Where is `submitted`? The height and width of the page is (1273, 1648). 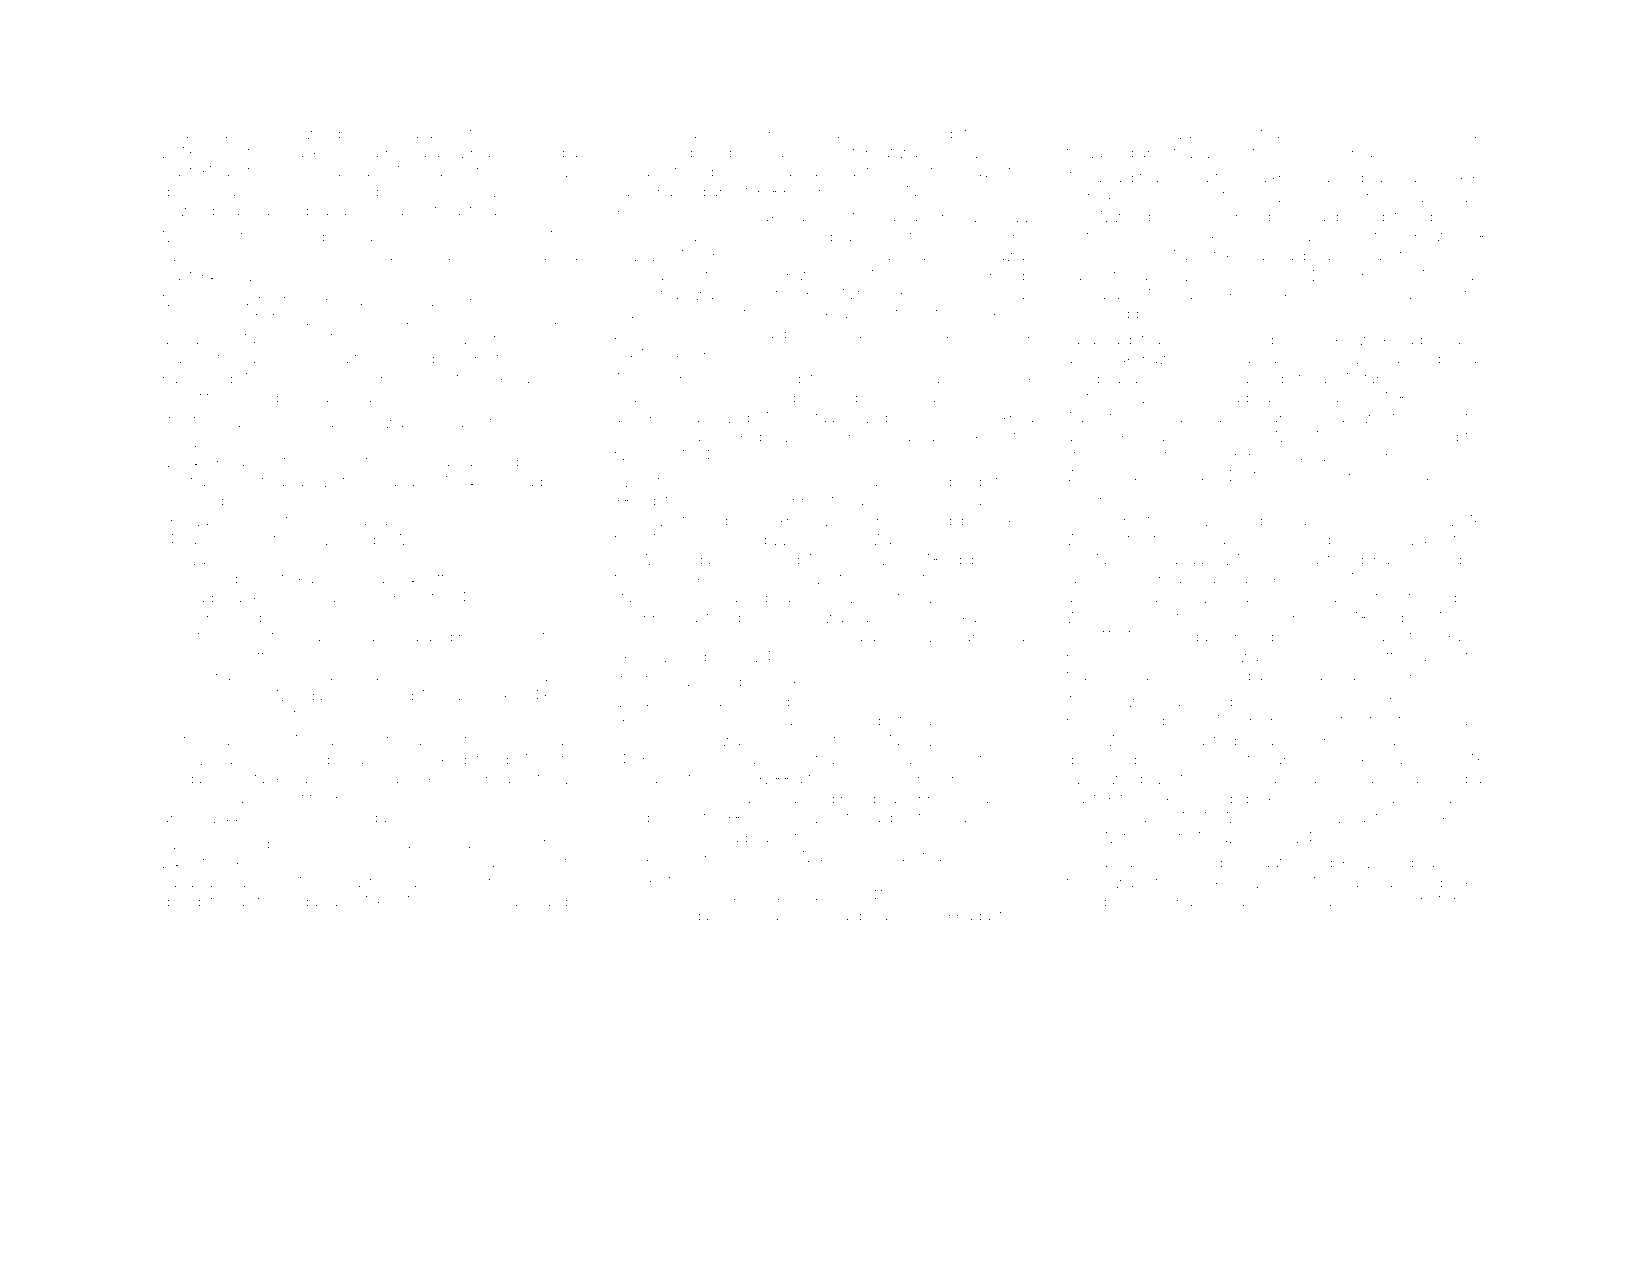
submitted is located at coordinates (786, 837).
